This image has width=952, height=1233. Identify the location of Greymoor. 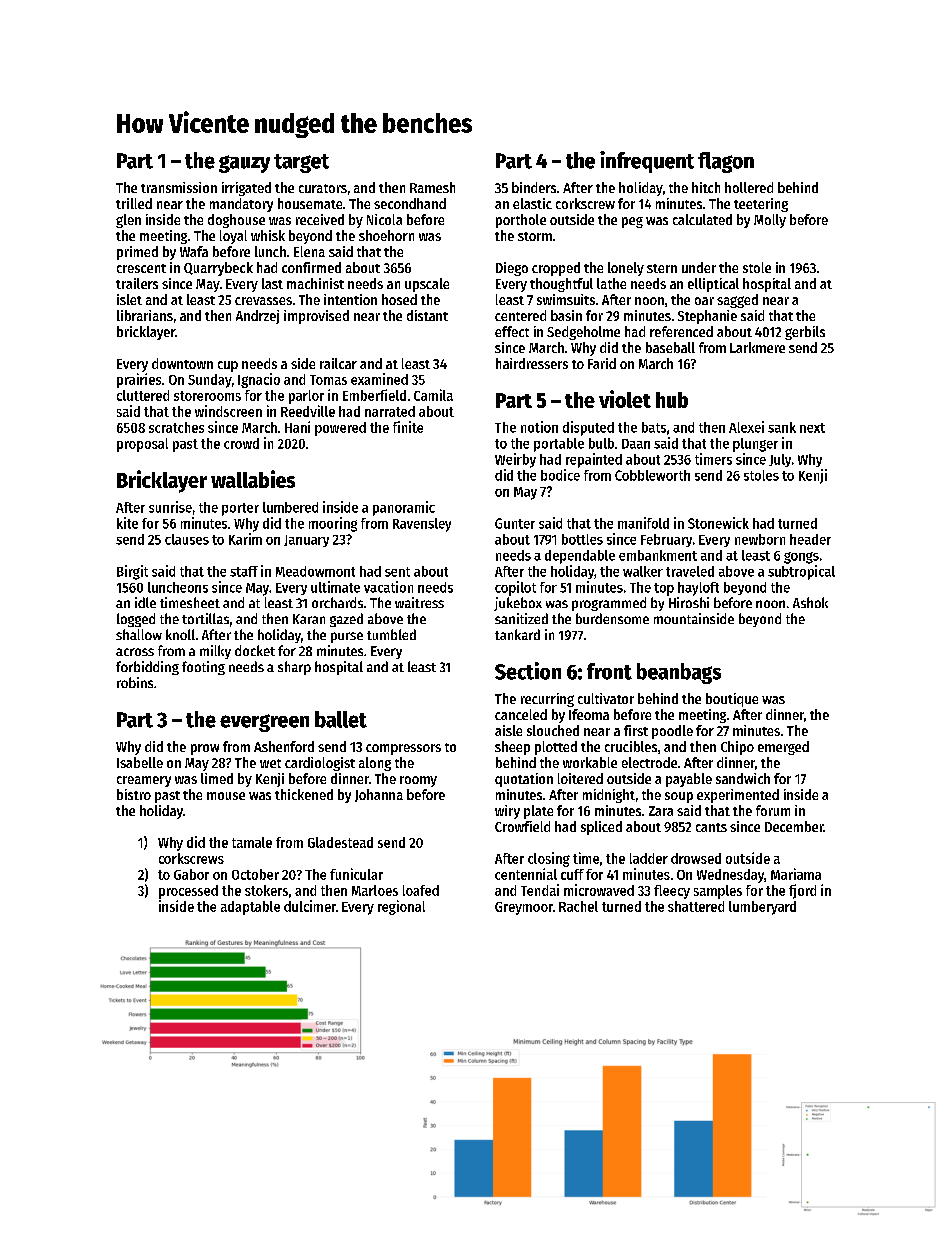
(524, 908).
